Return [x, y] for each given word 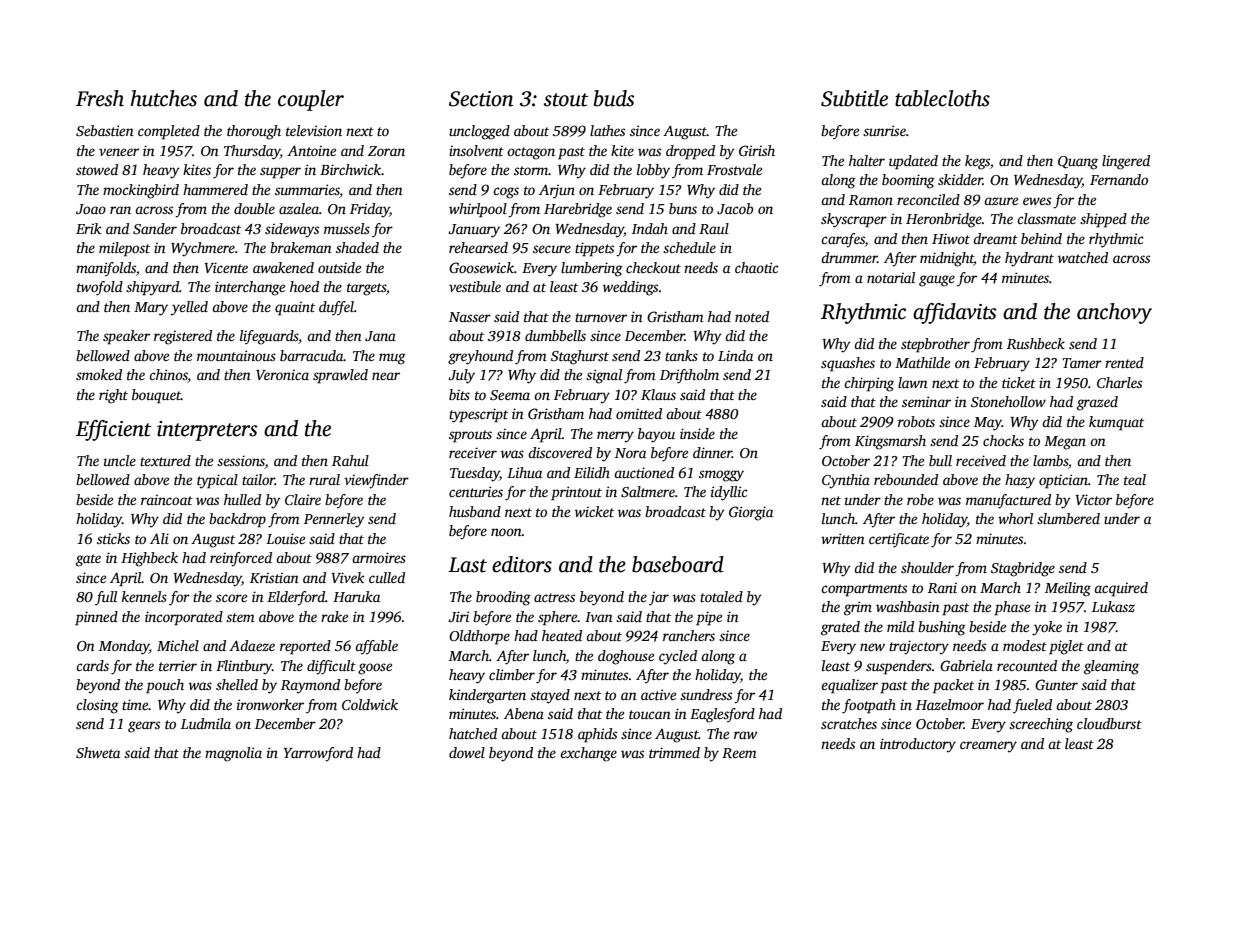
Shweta [98, 752]
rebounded [906, 479]
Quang [1078, 163]
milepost [124, 249]
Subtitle [854, 98]
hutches [163, 98]
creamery [988, 747]
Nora [630, 453]
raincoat [167, 500]
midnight [947, 259]
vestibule [475, 286]
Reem [739, 753]
